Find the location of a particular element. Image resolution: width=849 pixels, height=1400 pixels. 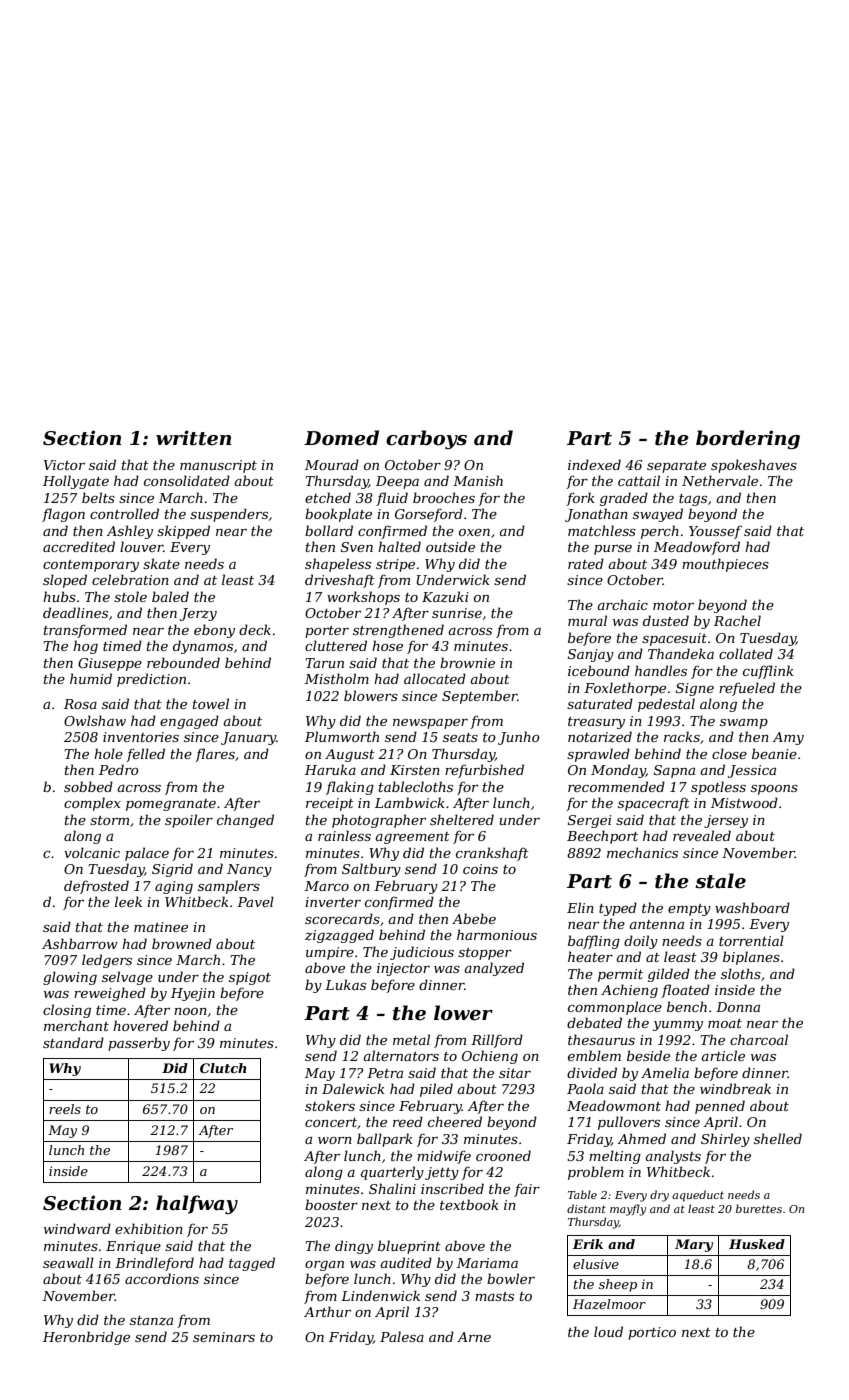

volcanic is located at coordinates (92, 852).
